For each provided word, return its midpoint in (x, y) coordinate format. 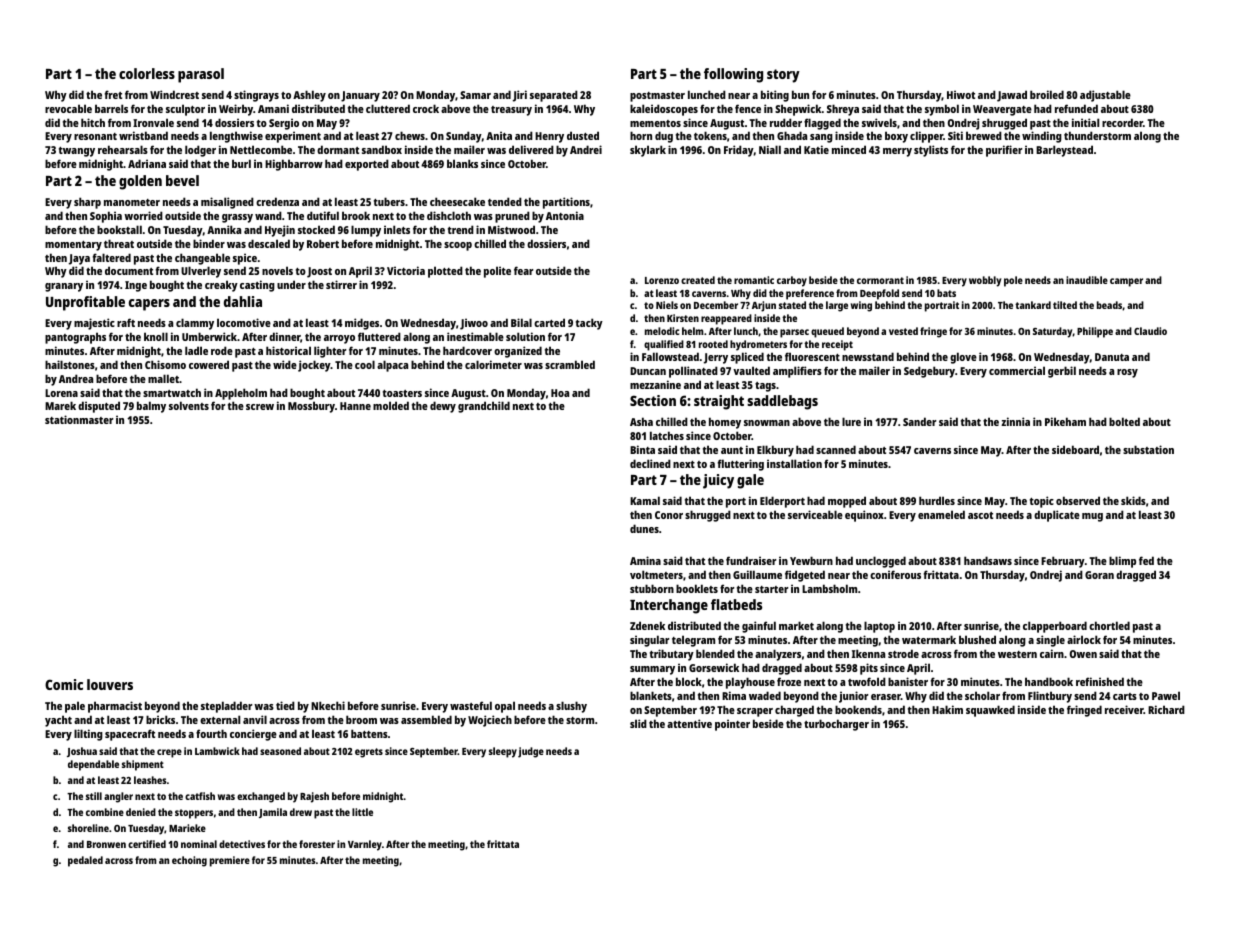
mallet (163, 378)
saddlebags (782, 402)
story (783, 76)
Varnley (365, 845)
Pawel (1166, 695)
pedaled (85, 861)
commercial (1017, 370)
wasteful (471, 705)
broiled (1047, 94)
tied (285, 705)
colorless (147, 73)
